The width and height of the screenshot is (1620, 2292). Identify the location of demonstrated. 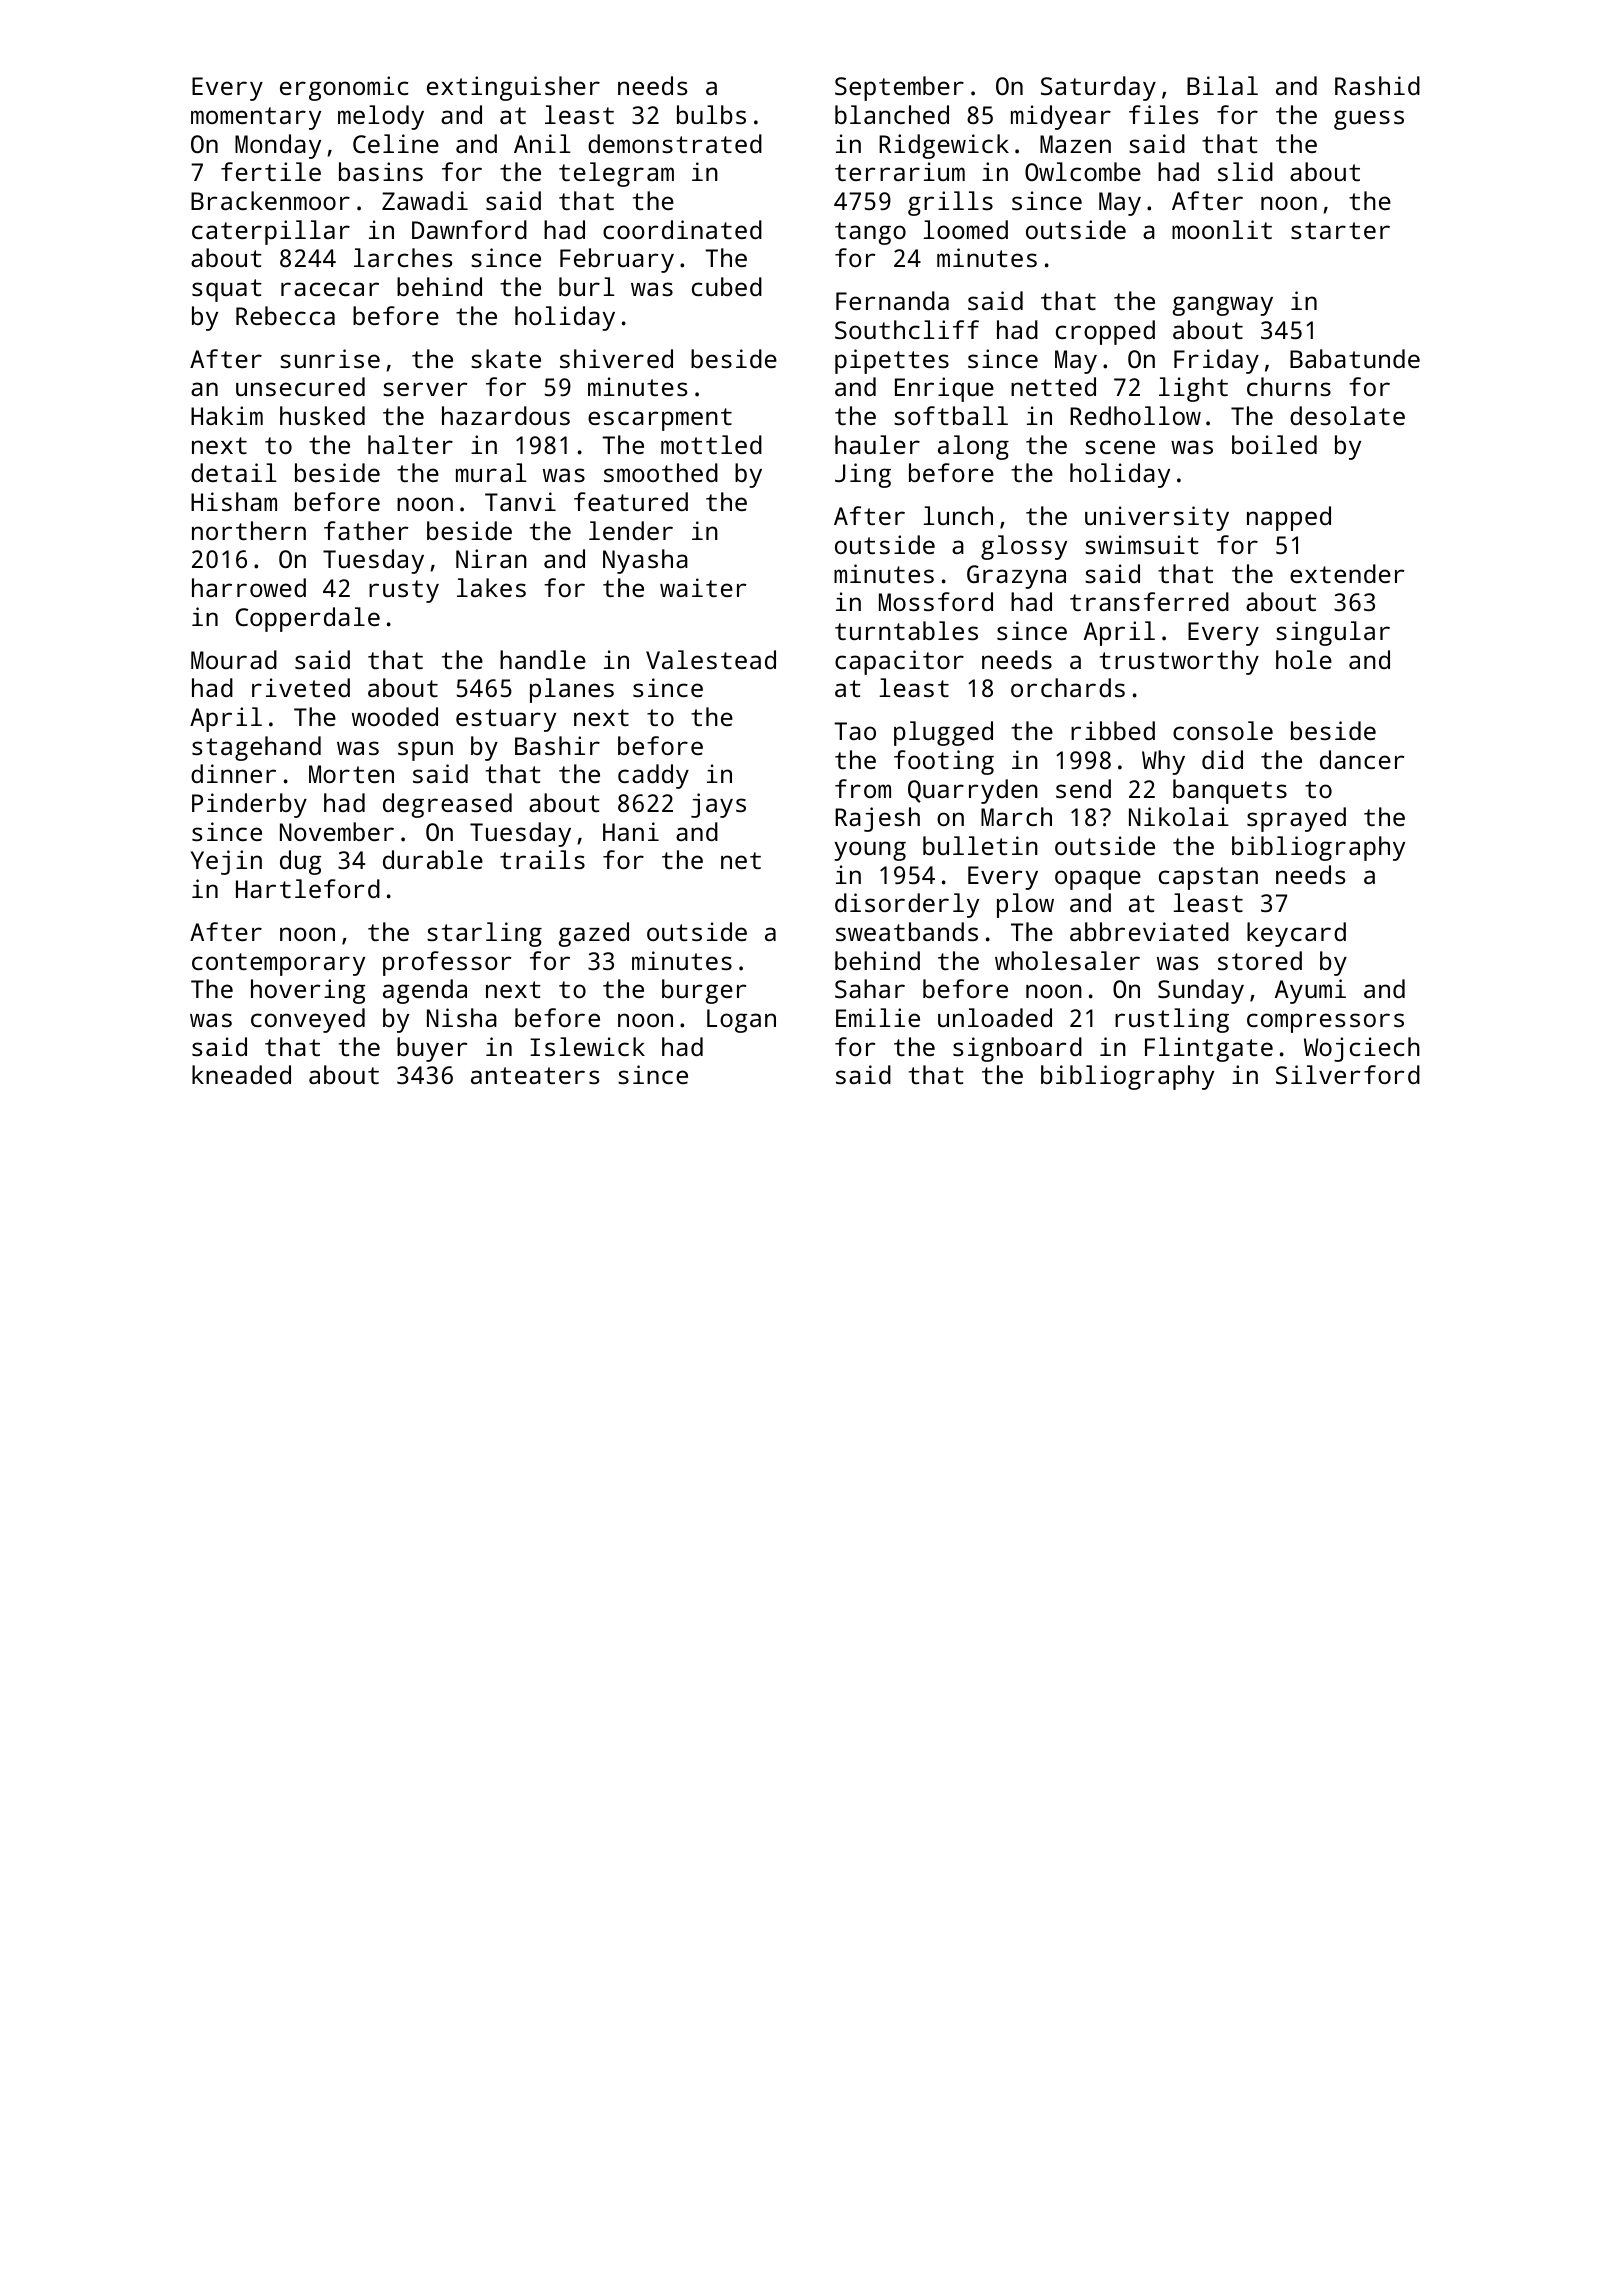
(675, 143).
